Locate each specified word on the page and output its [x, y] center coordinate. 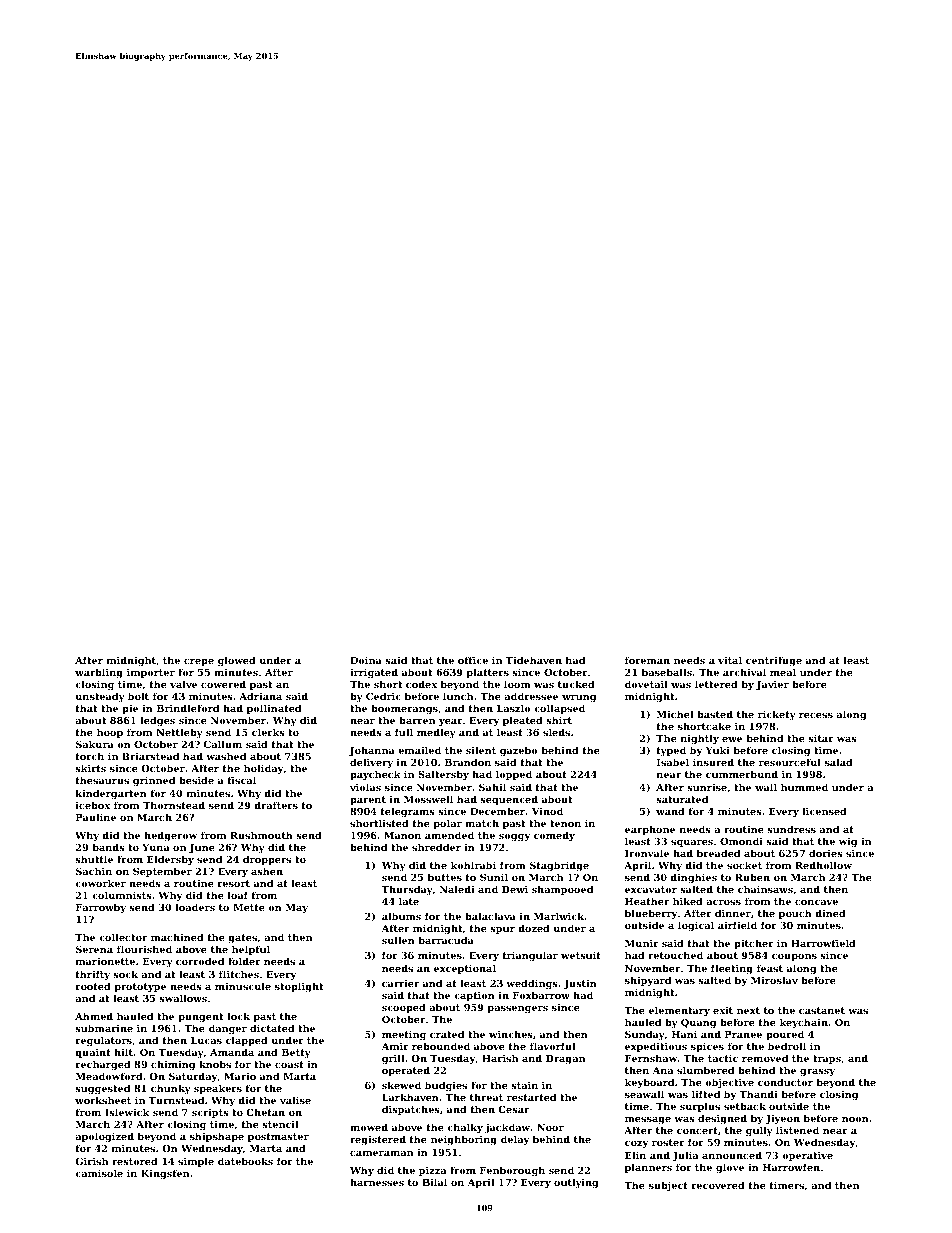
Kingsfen [165, 1174]
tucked [576, 684]
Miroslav [774, 980]
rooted [93, 986]
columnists [122, 895]
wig [848, 842]
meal [783, 672]
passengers [517, 1009]
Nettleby [179, 733]
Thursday [407, 890]
